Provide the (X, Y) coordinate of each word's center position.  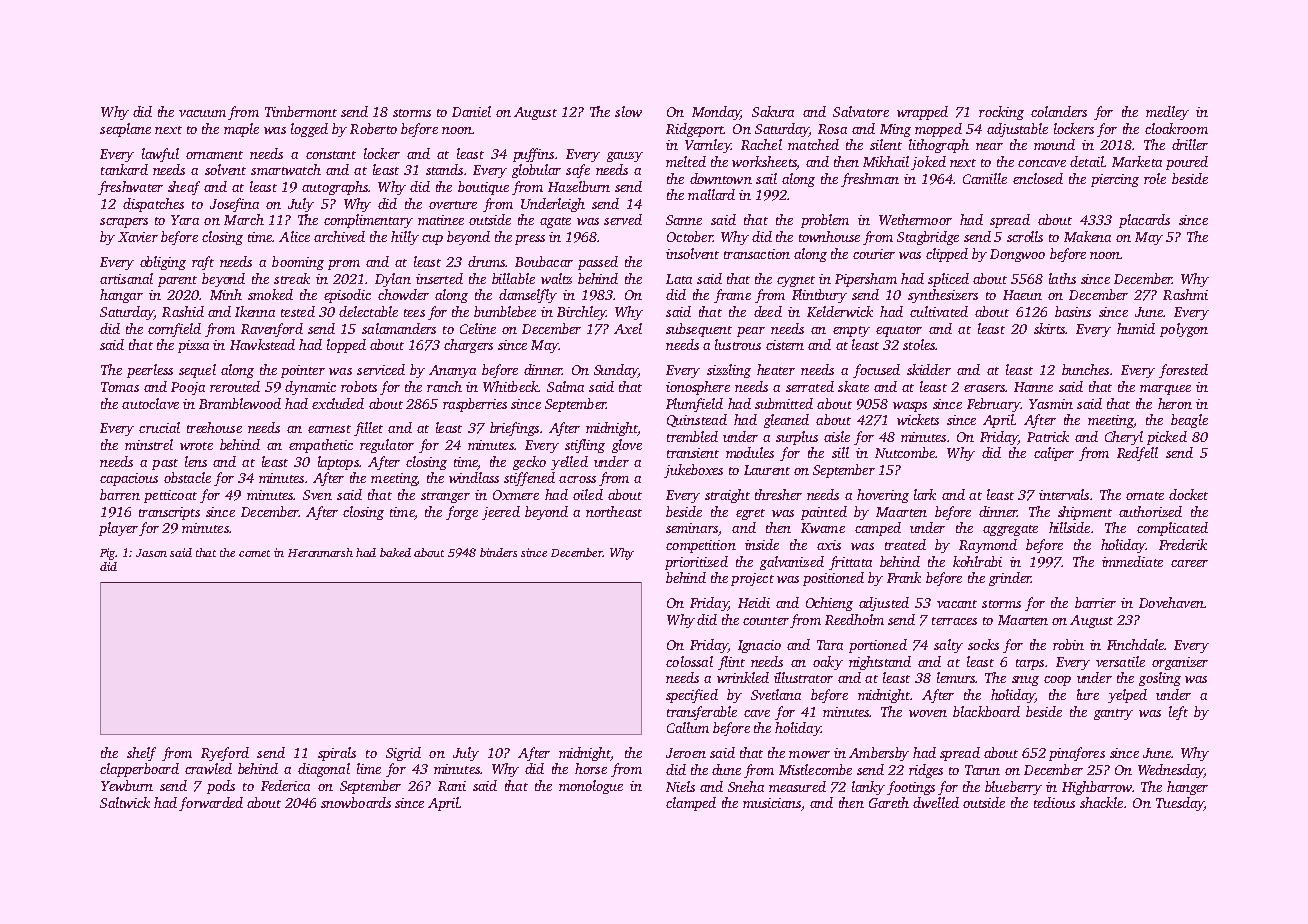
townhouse (829, 236)
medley (1167, 113)
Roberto (373, 128)
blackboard (986, 711)
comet (254, 553)
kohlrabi (977, 561)
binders (498, 552)
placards (1144, 221)
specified (692, 696)
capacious (129, 479)
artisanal (126, 278)
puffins (533, 155)
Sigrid (403, 754)
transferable (702, 713)
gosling (1160, 679)
